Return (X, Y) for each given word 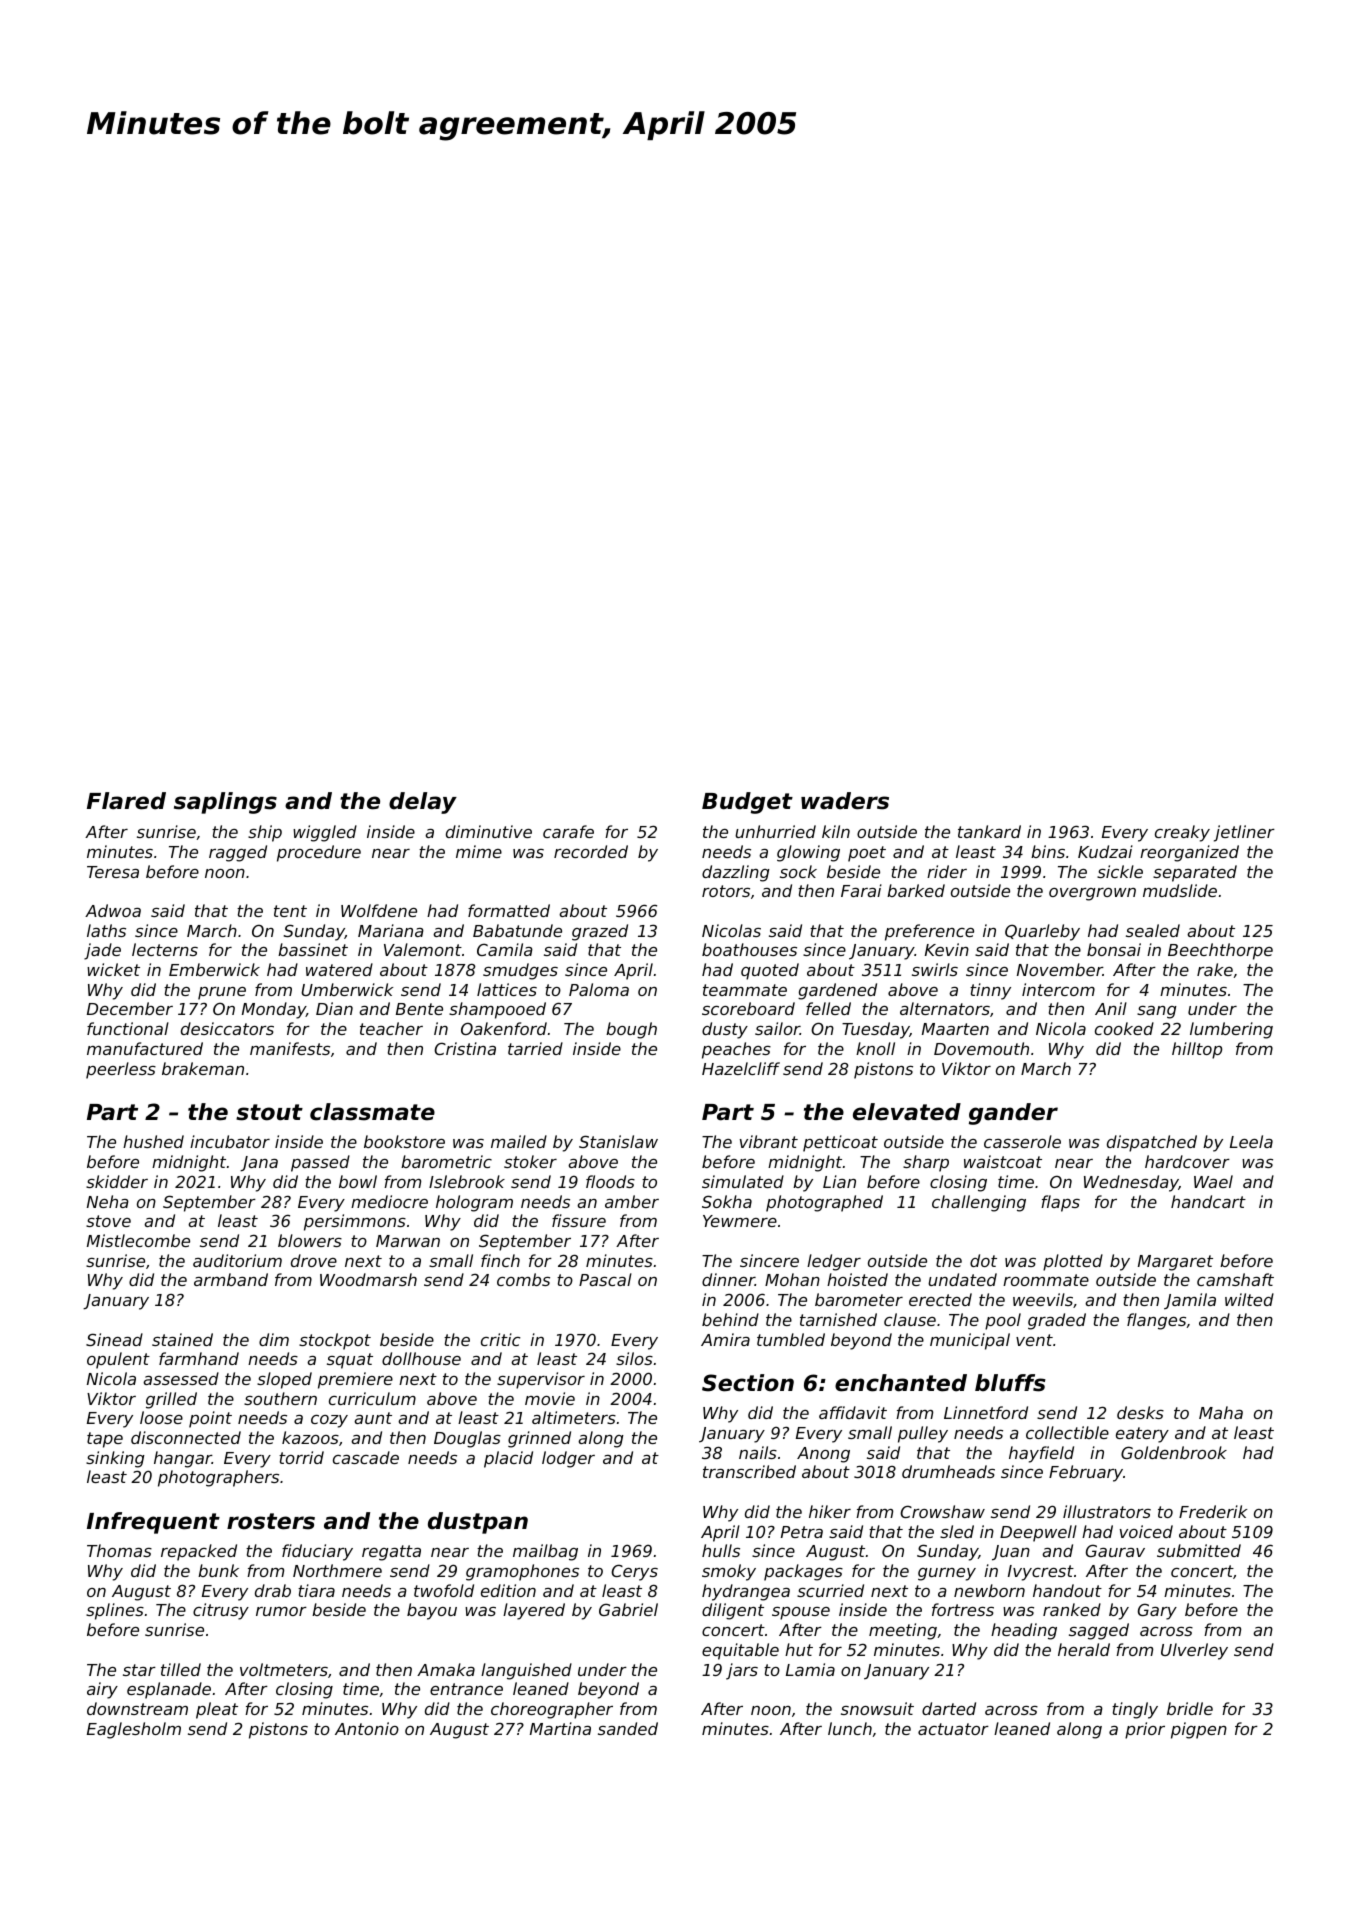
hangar (183, 1459)
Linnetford (986, 1412)
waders (845, 801)
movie (550, 1398)
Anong (823, 1455)
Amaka (446, 1669)
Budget (747, 803)
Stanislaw (618, 1141)
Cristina (465, 1048)
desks (1140, 1412)
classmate (372, 1112)
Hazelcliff (741, 1068)
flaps (1060, 1203)
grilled (171, 1400)
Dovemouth (981, 1048)
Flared (126, 801)
